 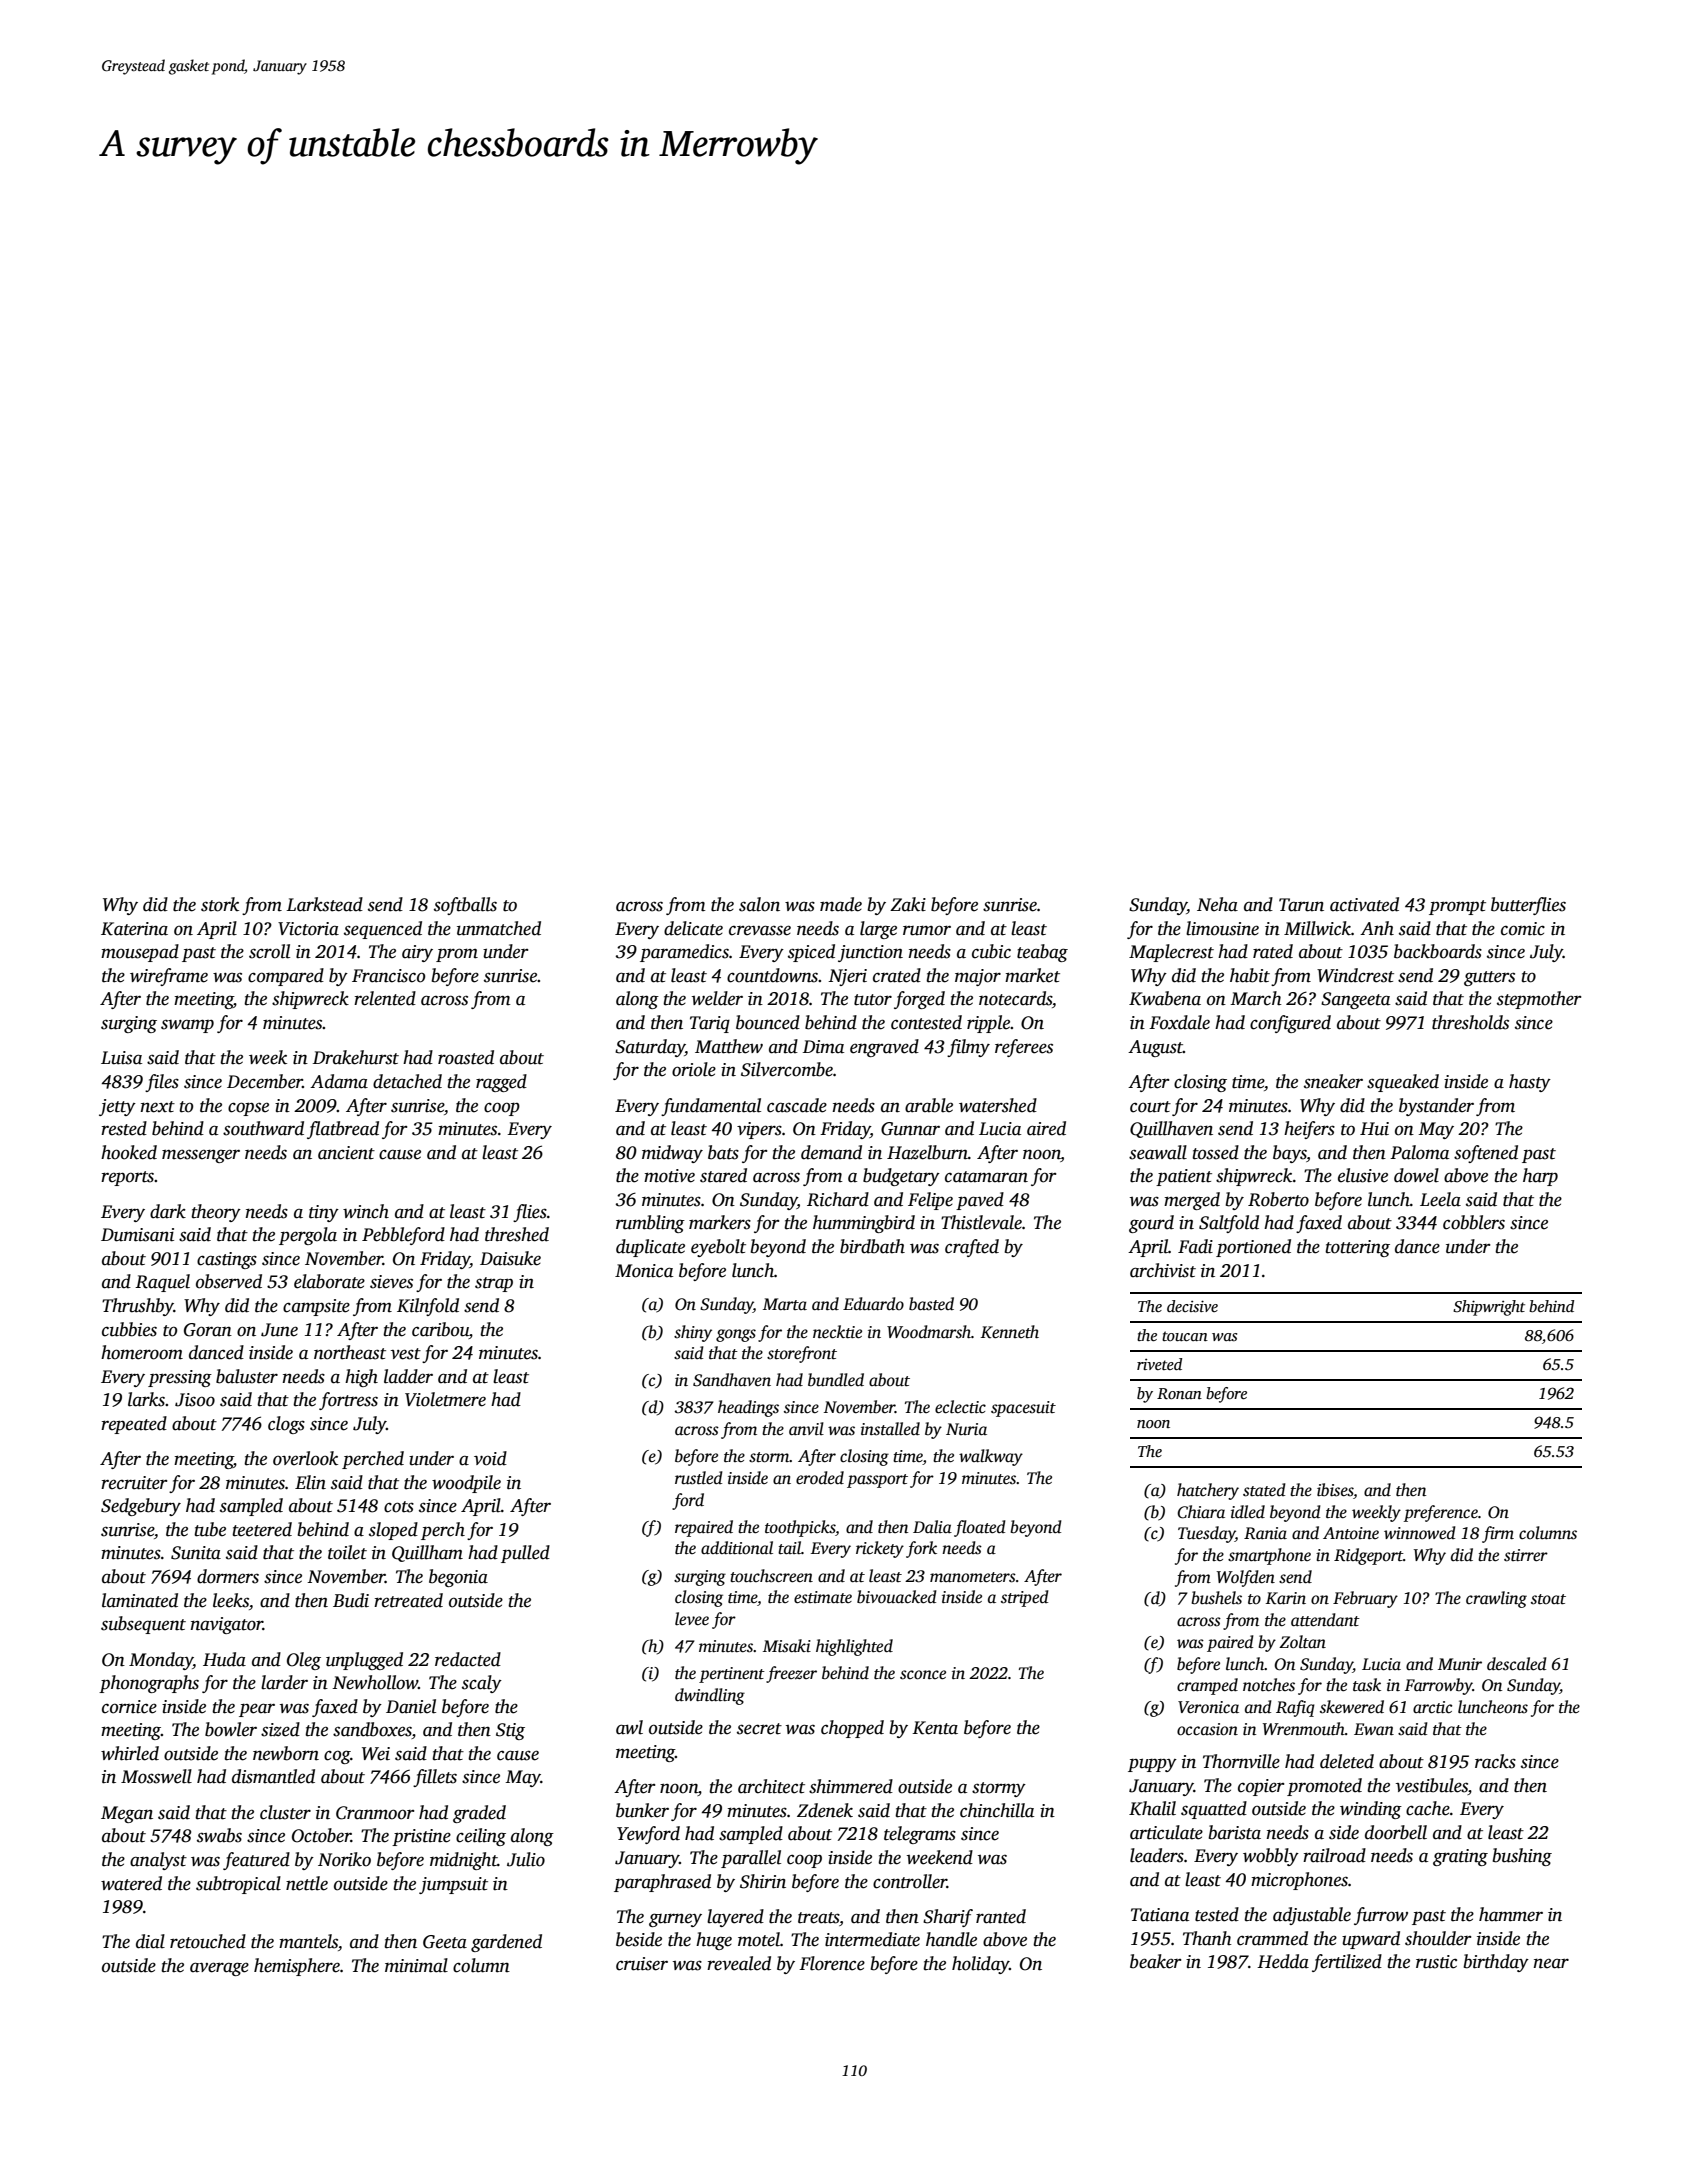 What do you see at coordinates (1489, 1308) in the screenshot?
I see `Shipwright` at bounding box center [1489, 1308].
